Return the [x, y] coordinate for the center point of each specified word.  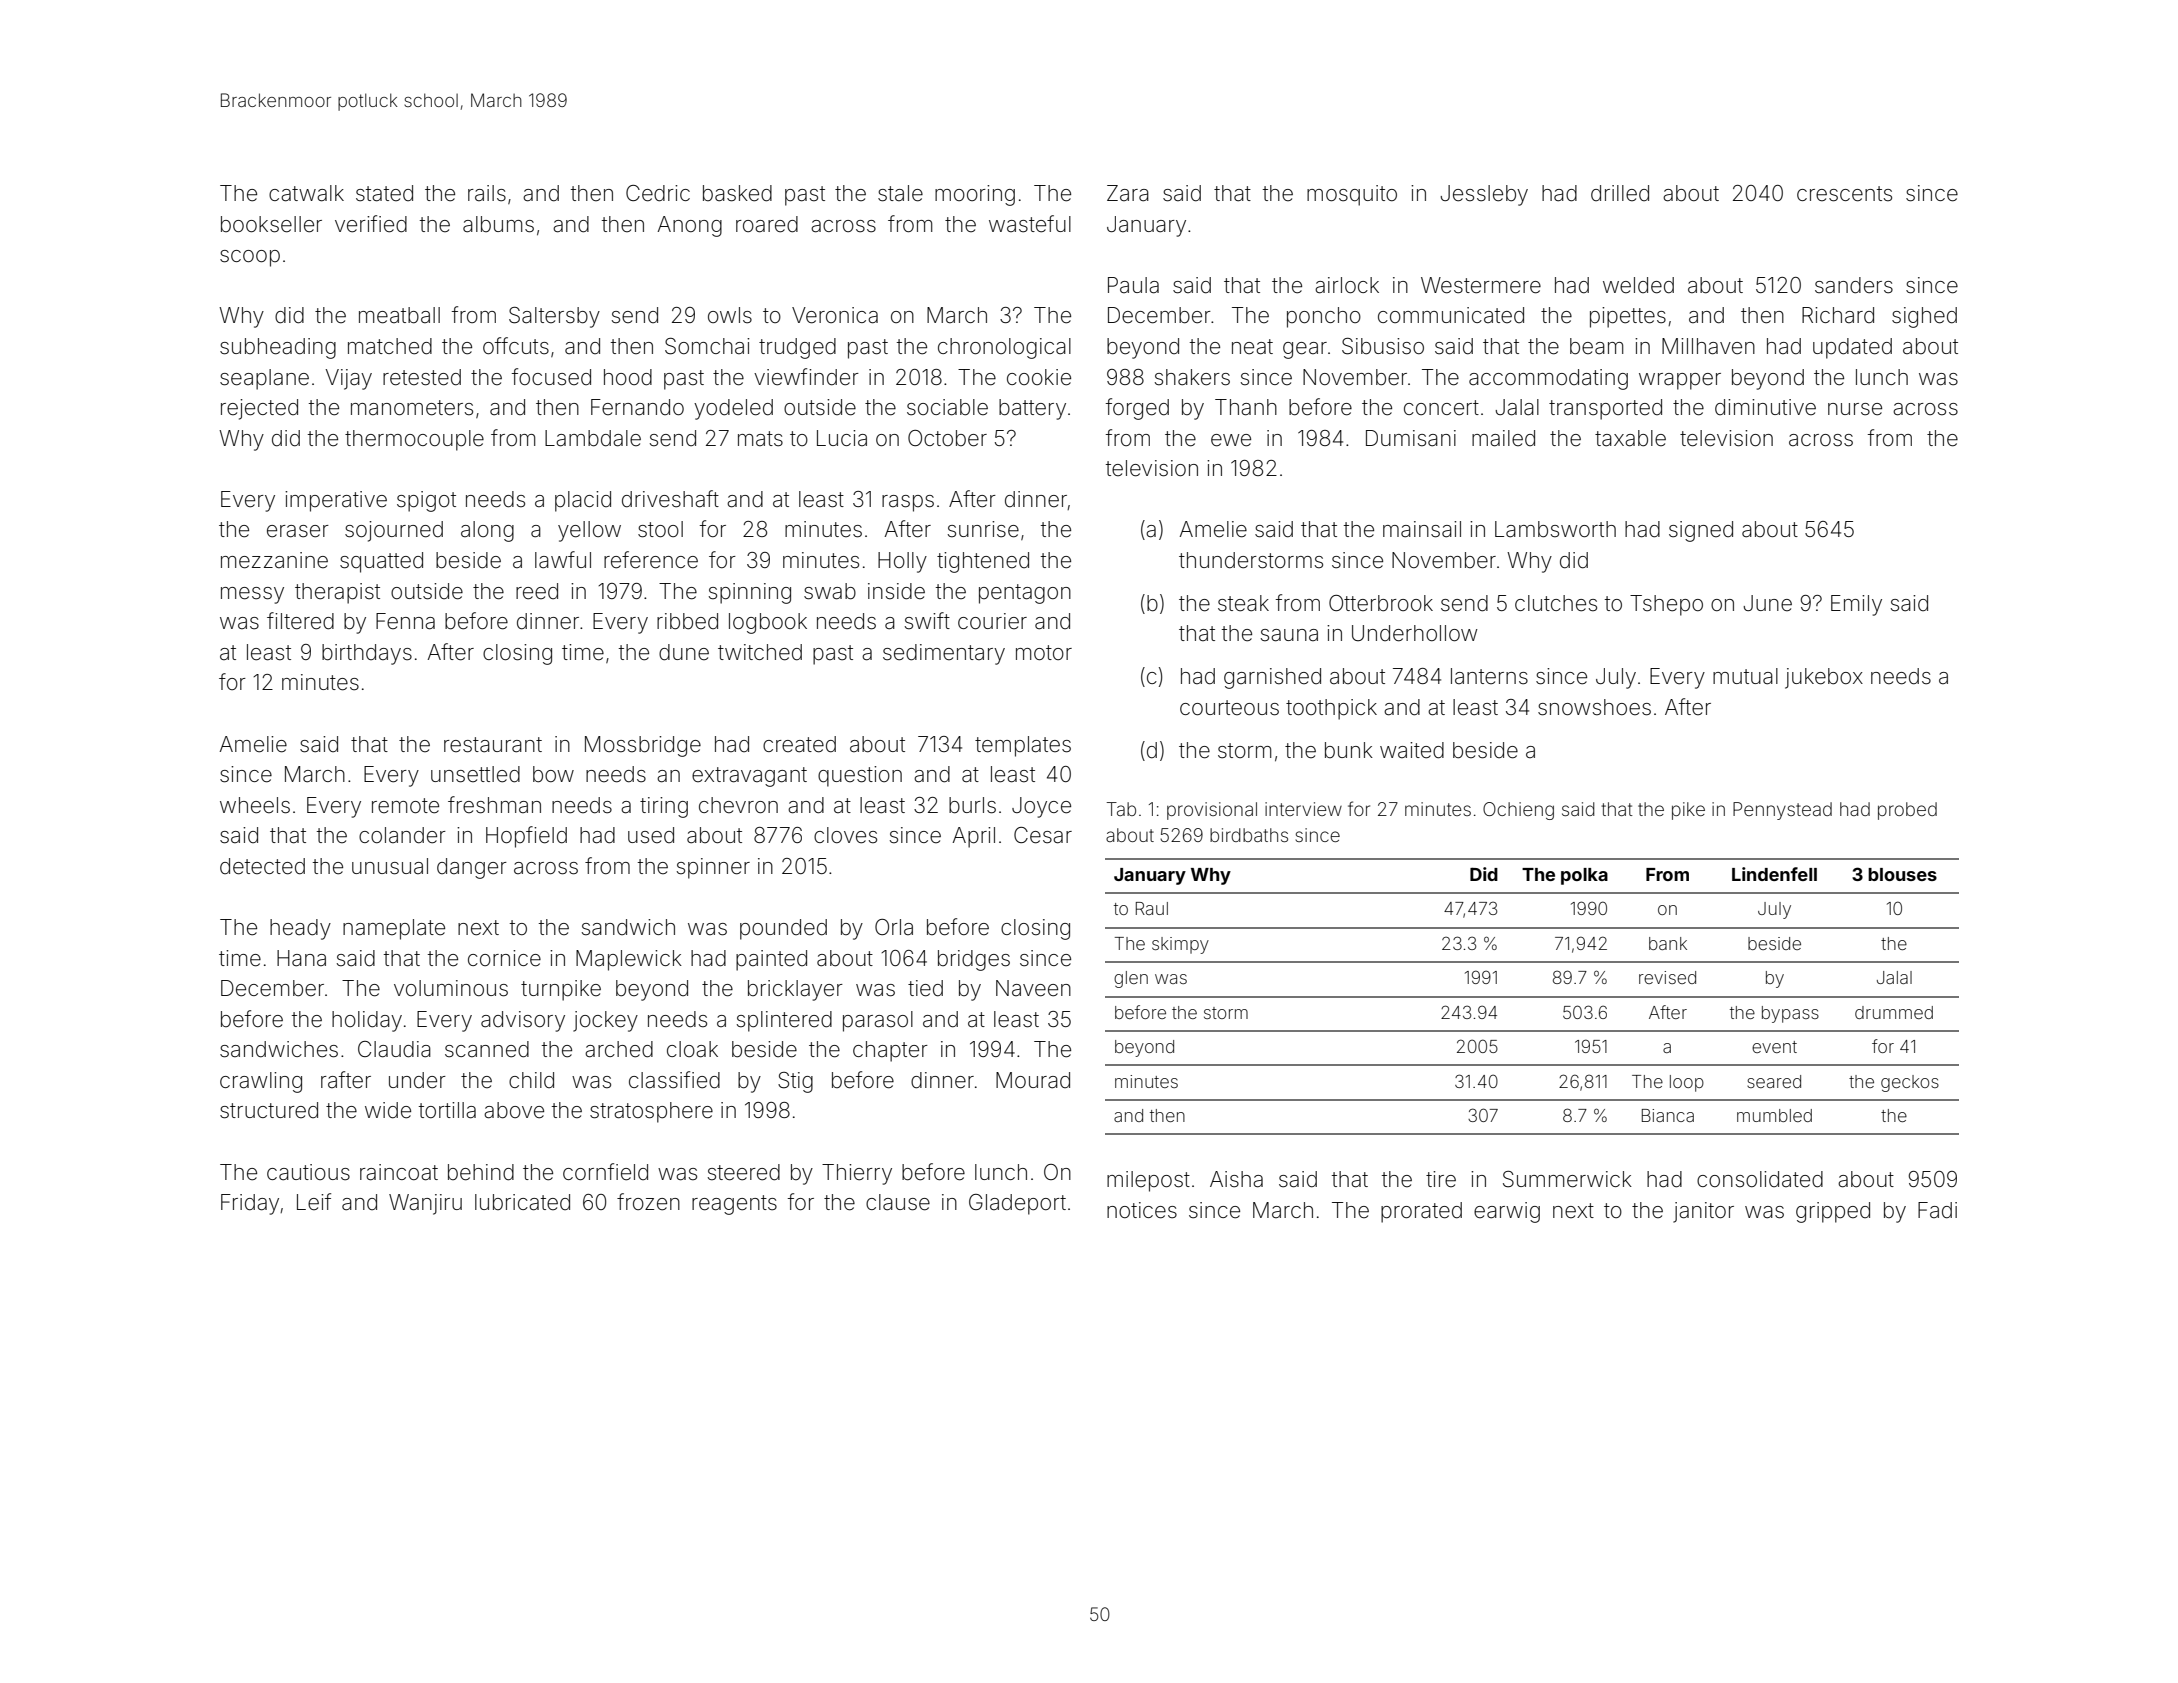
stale [900, 193]
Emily [1856, 605]
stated [384, 193]
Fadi [1937, 1210]
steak [1243, 603]
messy [252, 595]
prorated [1421, 1212]
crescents [1844, 194]
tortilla [447, 1110]
